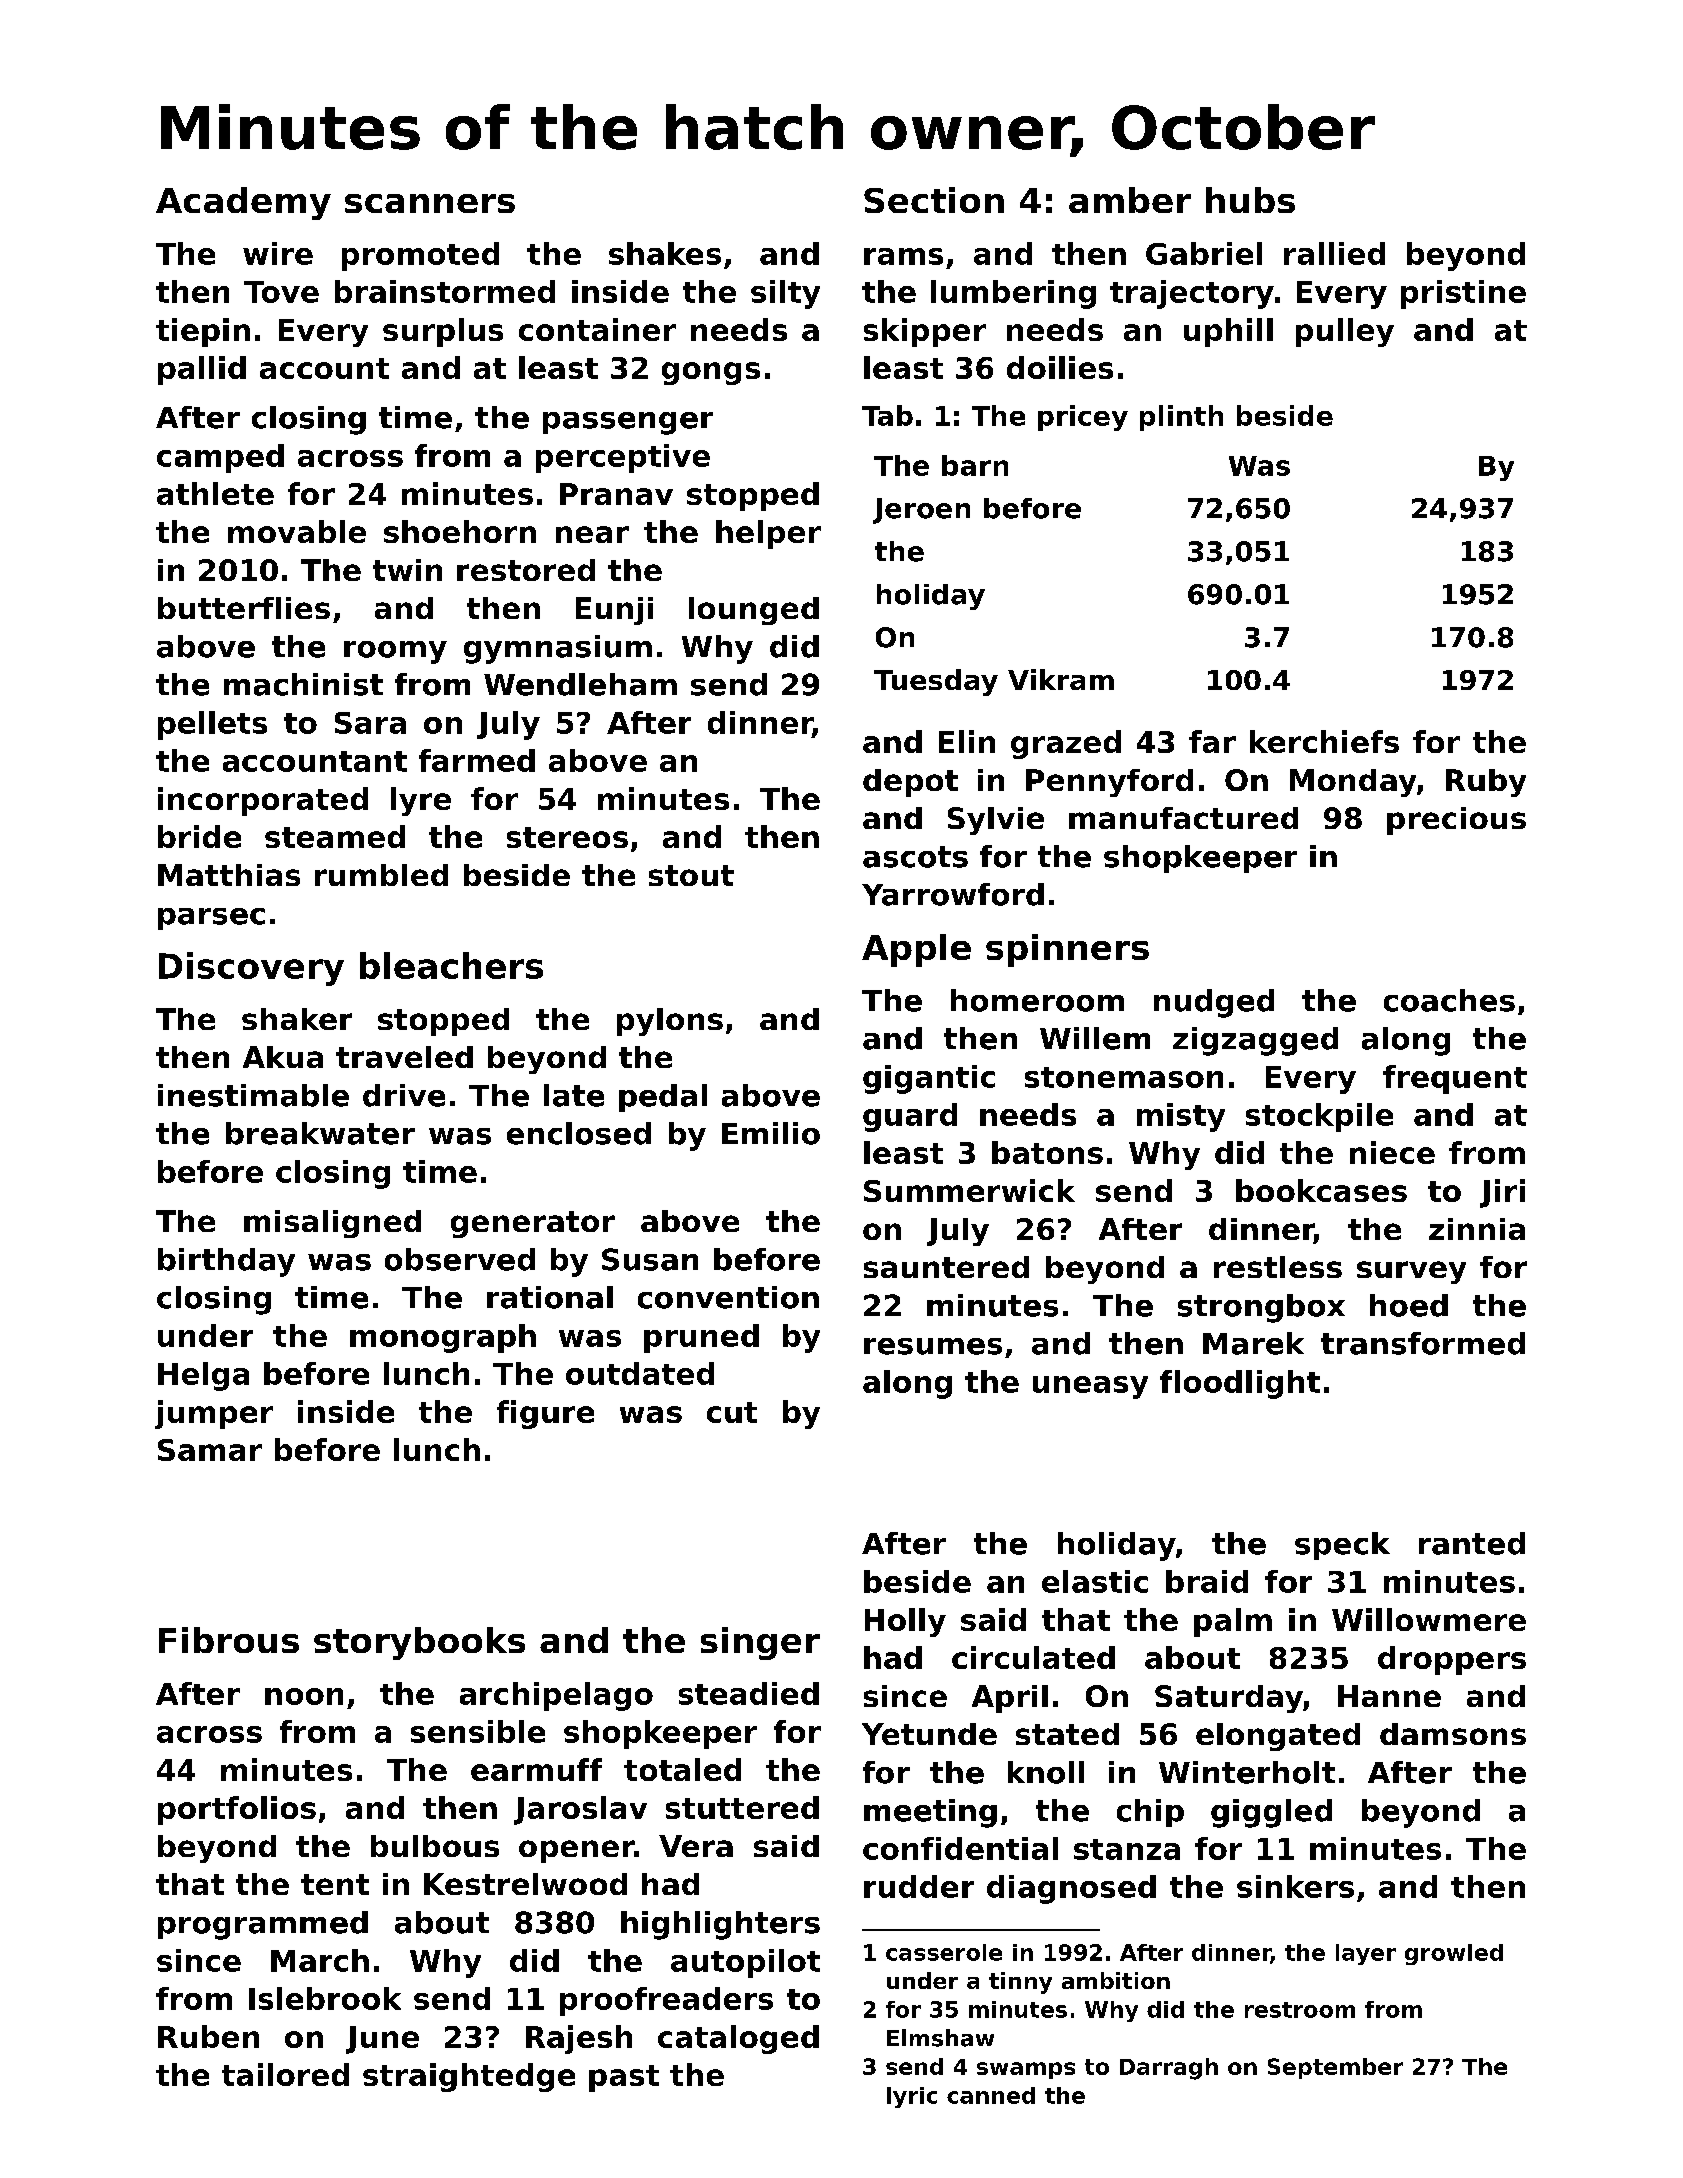  What do you see at coordinates (208, 2036) in the screenshot?
I see `Ruben` at bounding box center [208, 2036].
